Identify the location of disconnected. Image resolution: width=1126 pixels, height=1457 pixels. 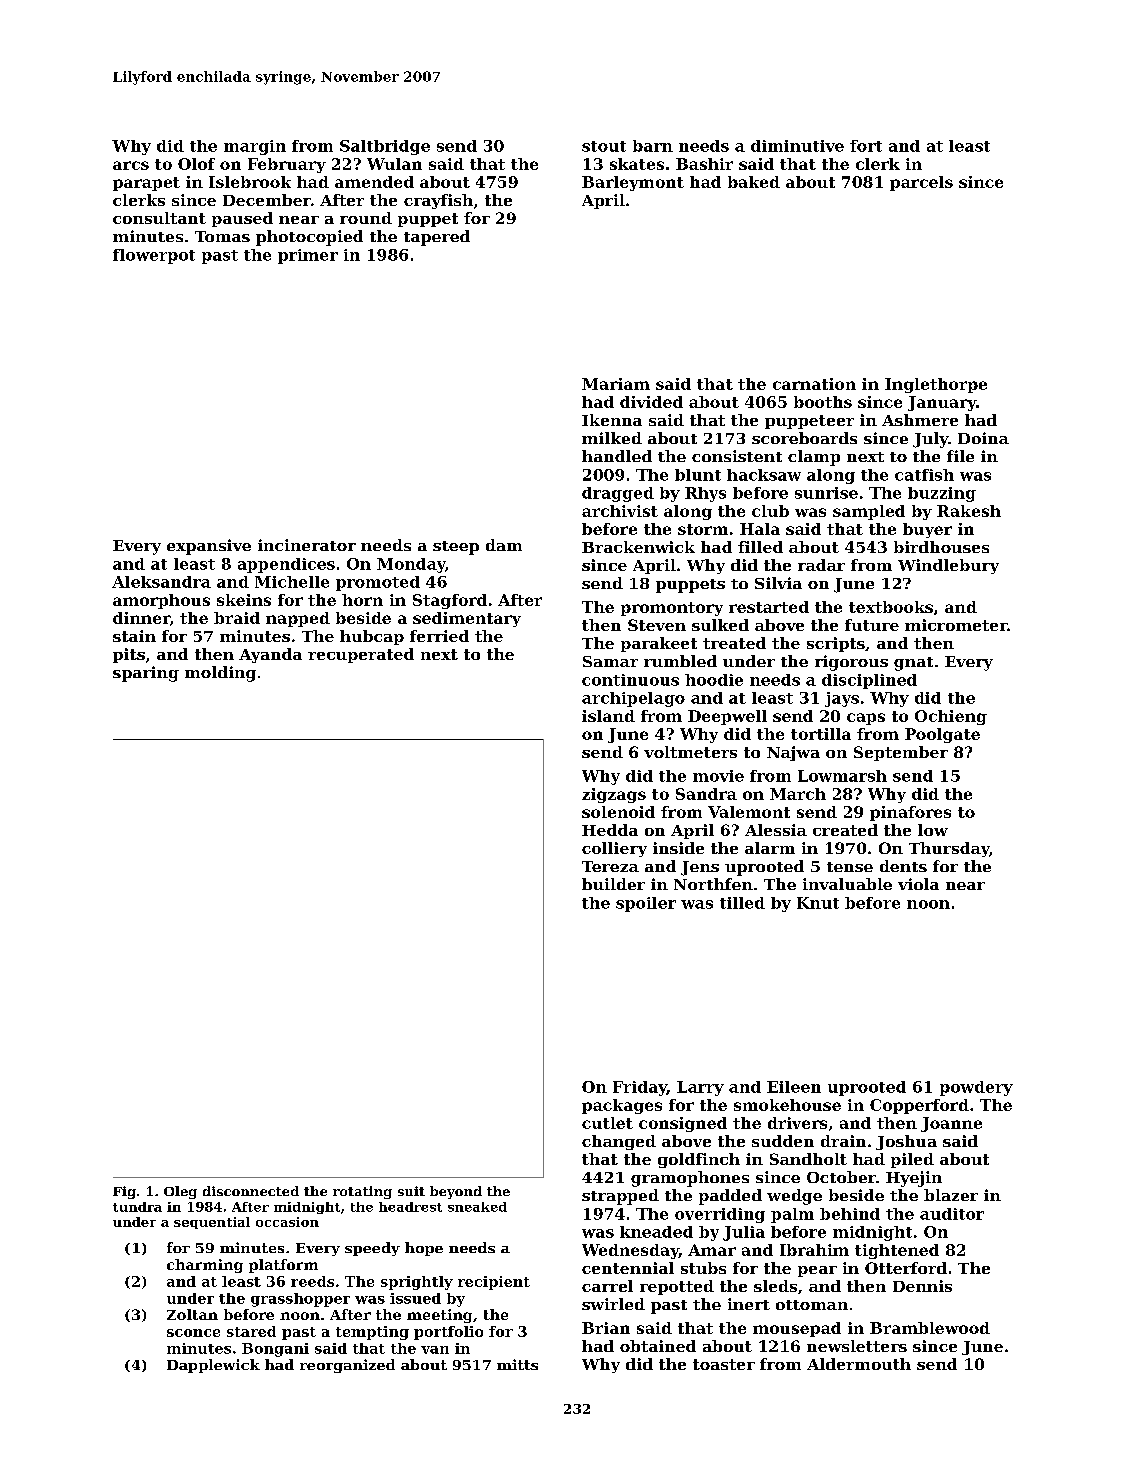
(251, 1191).
